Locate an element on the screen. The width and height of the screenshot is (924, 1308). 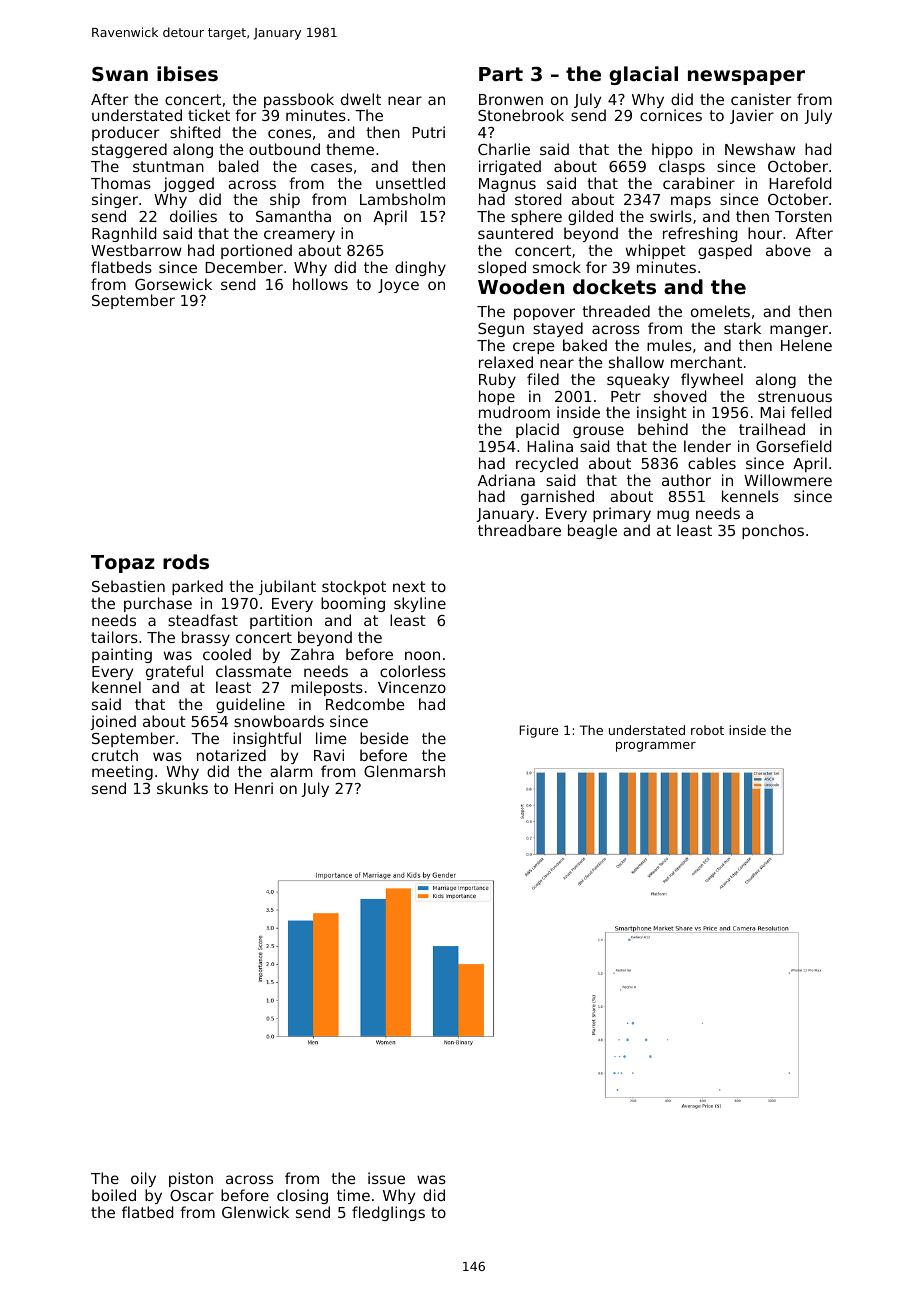
meeting is located at coordinates (122, 772).
